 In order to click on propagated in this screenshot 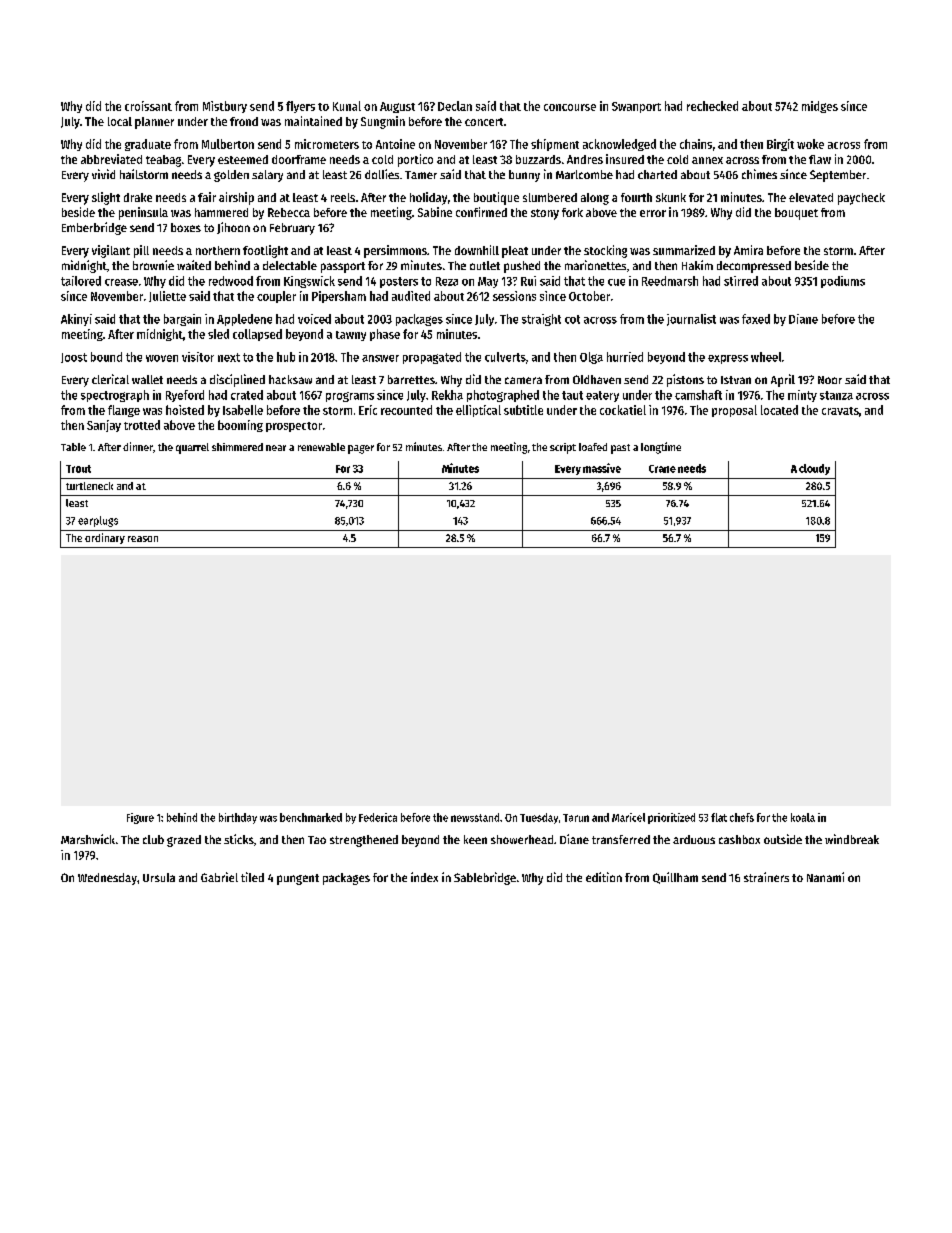, I will do `click(432, 358)`.
